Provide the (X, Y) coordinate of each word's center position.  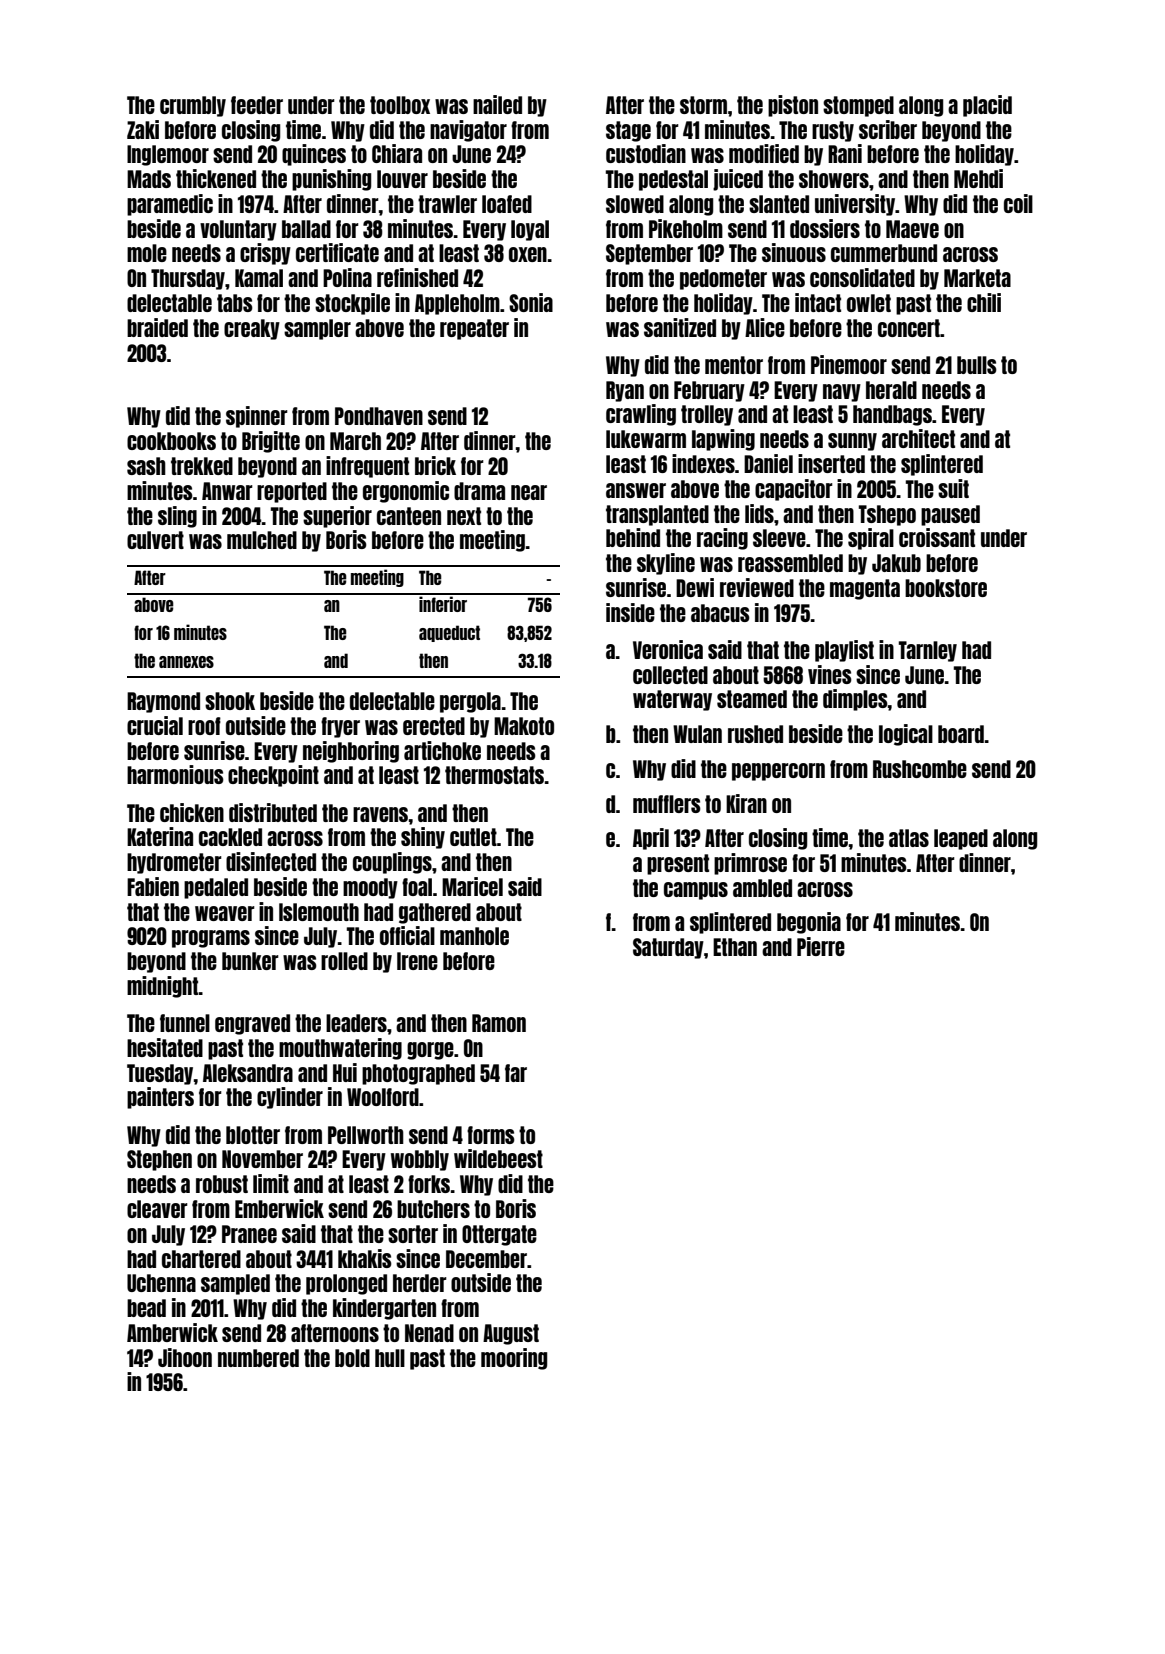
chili (984, 302)
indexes (703, 463)
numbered (258, 1358)
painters (160, 1098)
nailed (497, 104)
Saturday (668, 948)
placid (987, 106)
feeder (257, 105)
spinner (257, 417)
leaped (961, 839)
